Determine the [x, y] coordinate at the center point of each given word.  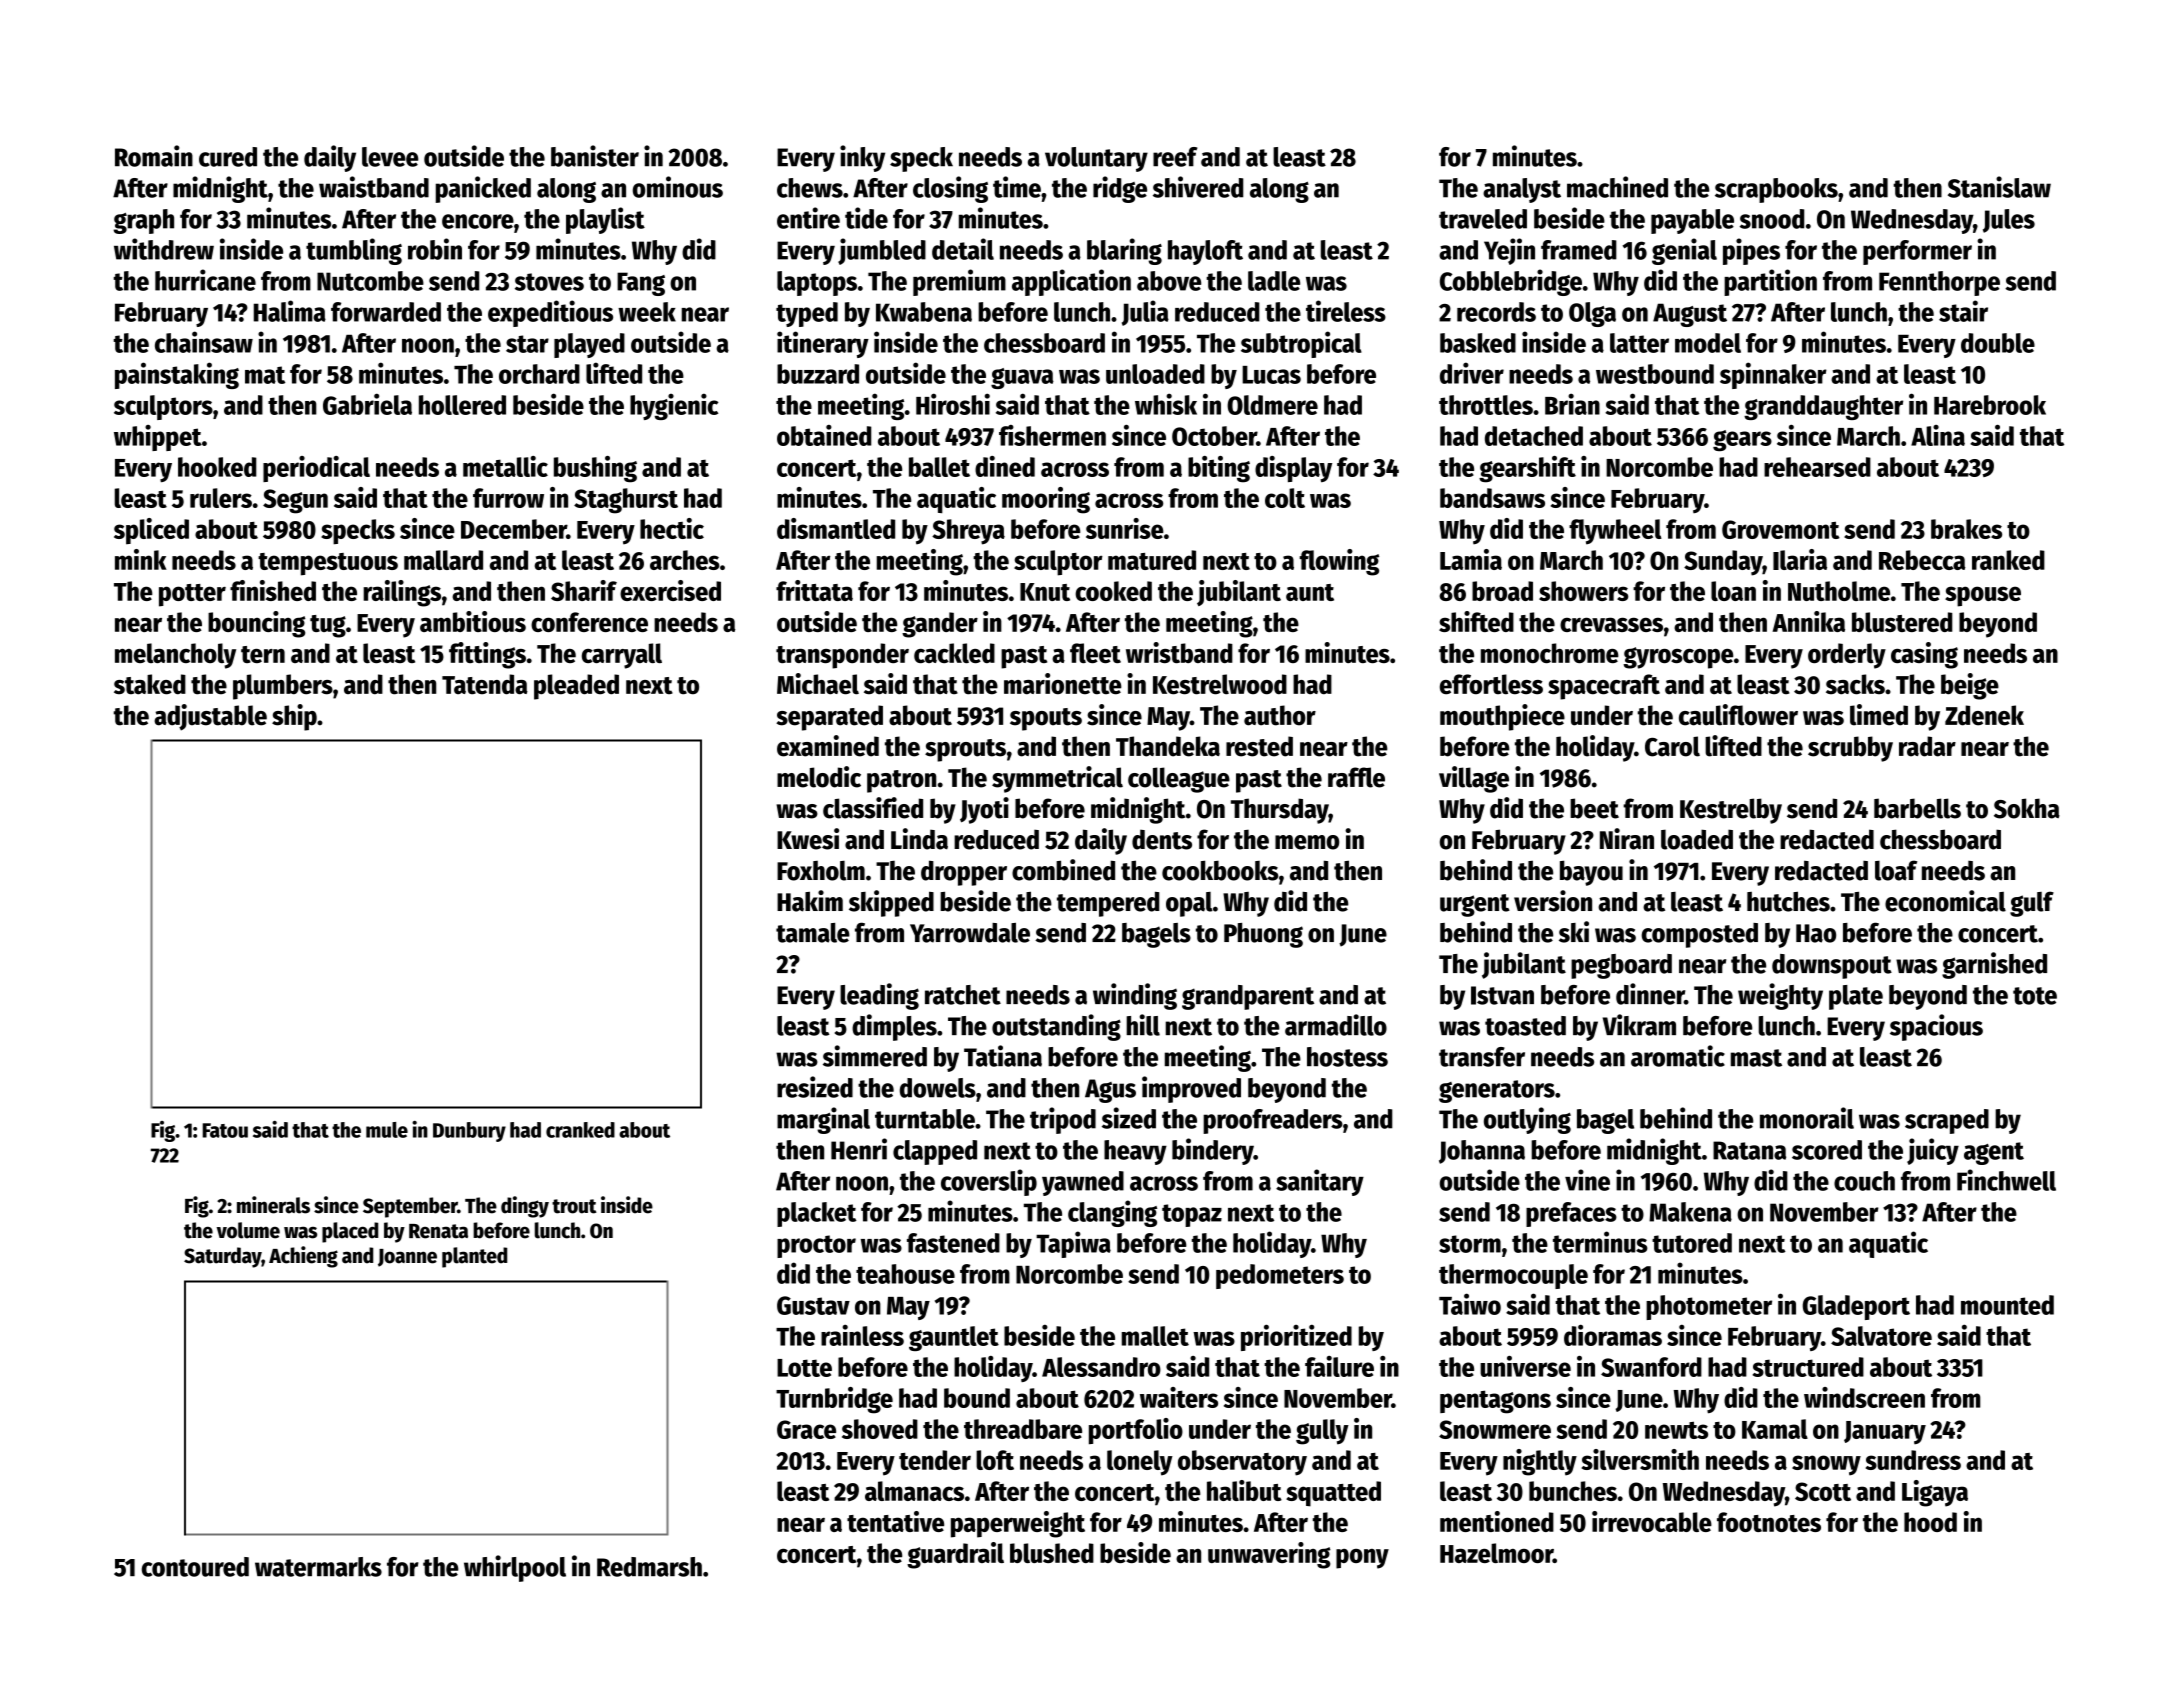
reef [1175, 157]
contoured [195, 1567]
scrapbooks [1776, 190]
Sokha [2027, 808]
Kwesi [808, 839]
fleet [1095, 653]
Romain [154, 156]
